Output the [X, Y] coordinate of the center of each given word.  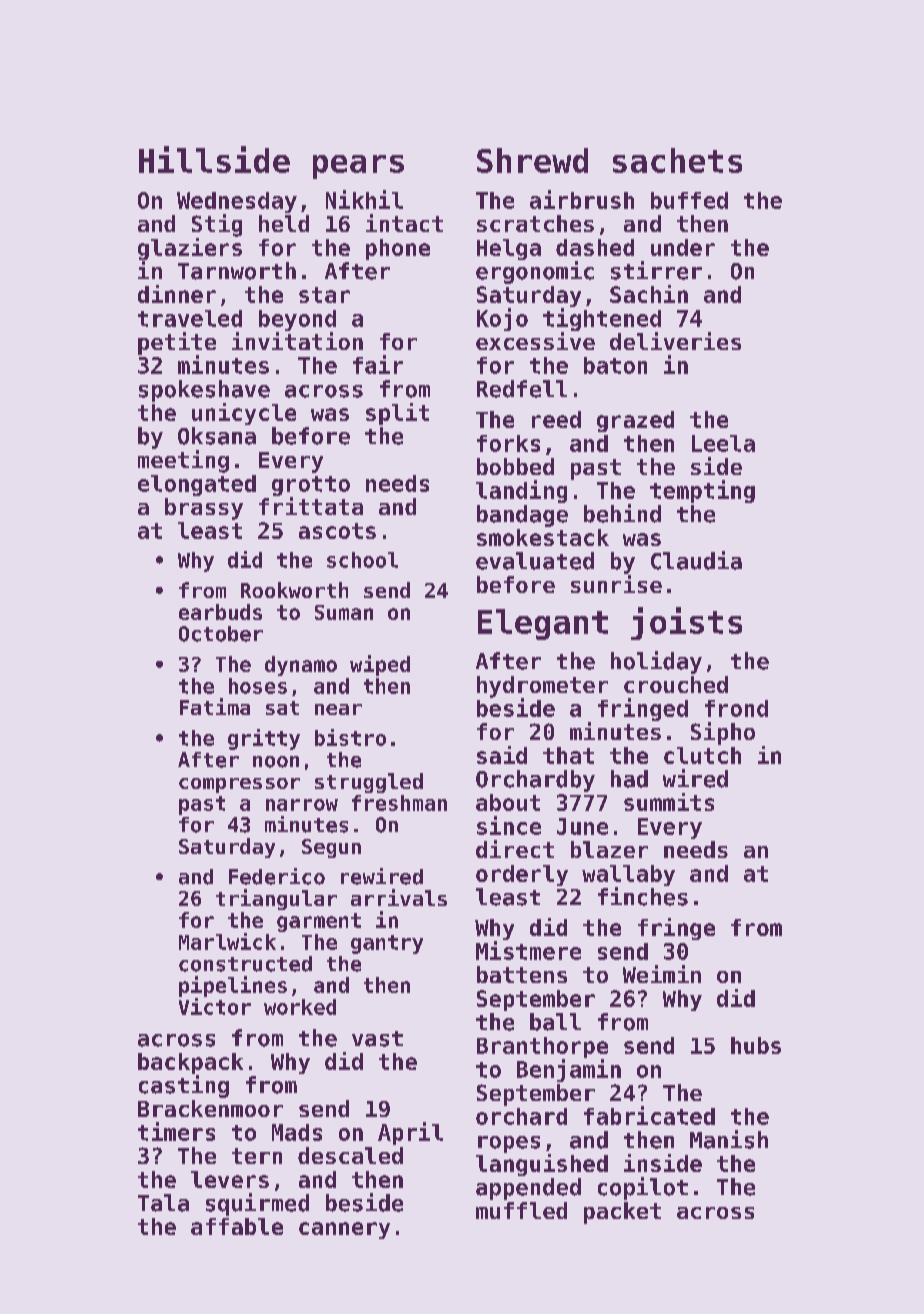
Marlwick [227, 941]
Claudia [696, 560]
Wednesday [237, 202]
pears [358, 167]
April [410, 1133]
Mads [297, 1132]
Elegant [543, 624]
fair [378, 364]
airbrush [582, 199]
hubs [756, 1045]
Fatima [215, 706]
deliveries [675, 341]
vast [377, 1039]
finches [643, 896]
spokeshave [204, 391]
